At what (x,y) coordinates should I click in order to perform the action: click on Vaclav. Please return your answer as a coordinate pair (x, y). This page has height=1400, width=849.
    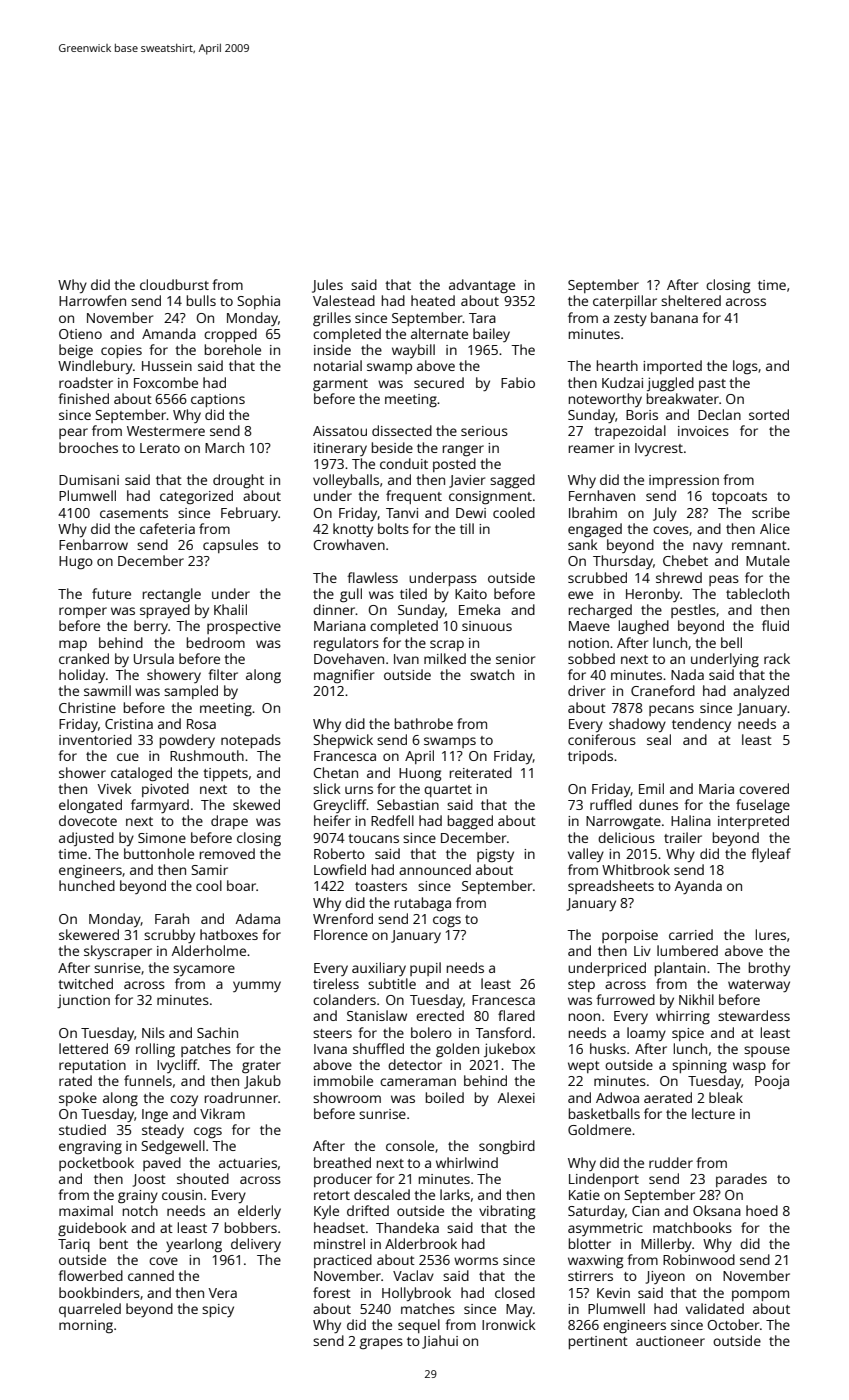
    Looking at the image, I should click on (413, 1275).
